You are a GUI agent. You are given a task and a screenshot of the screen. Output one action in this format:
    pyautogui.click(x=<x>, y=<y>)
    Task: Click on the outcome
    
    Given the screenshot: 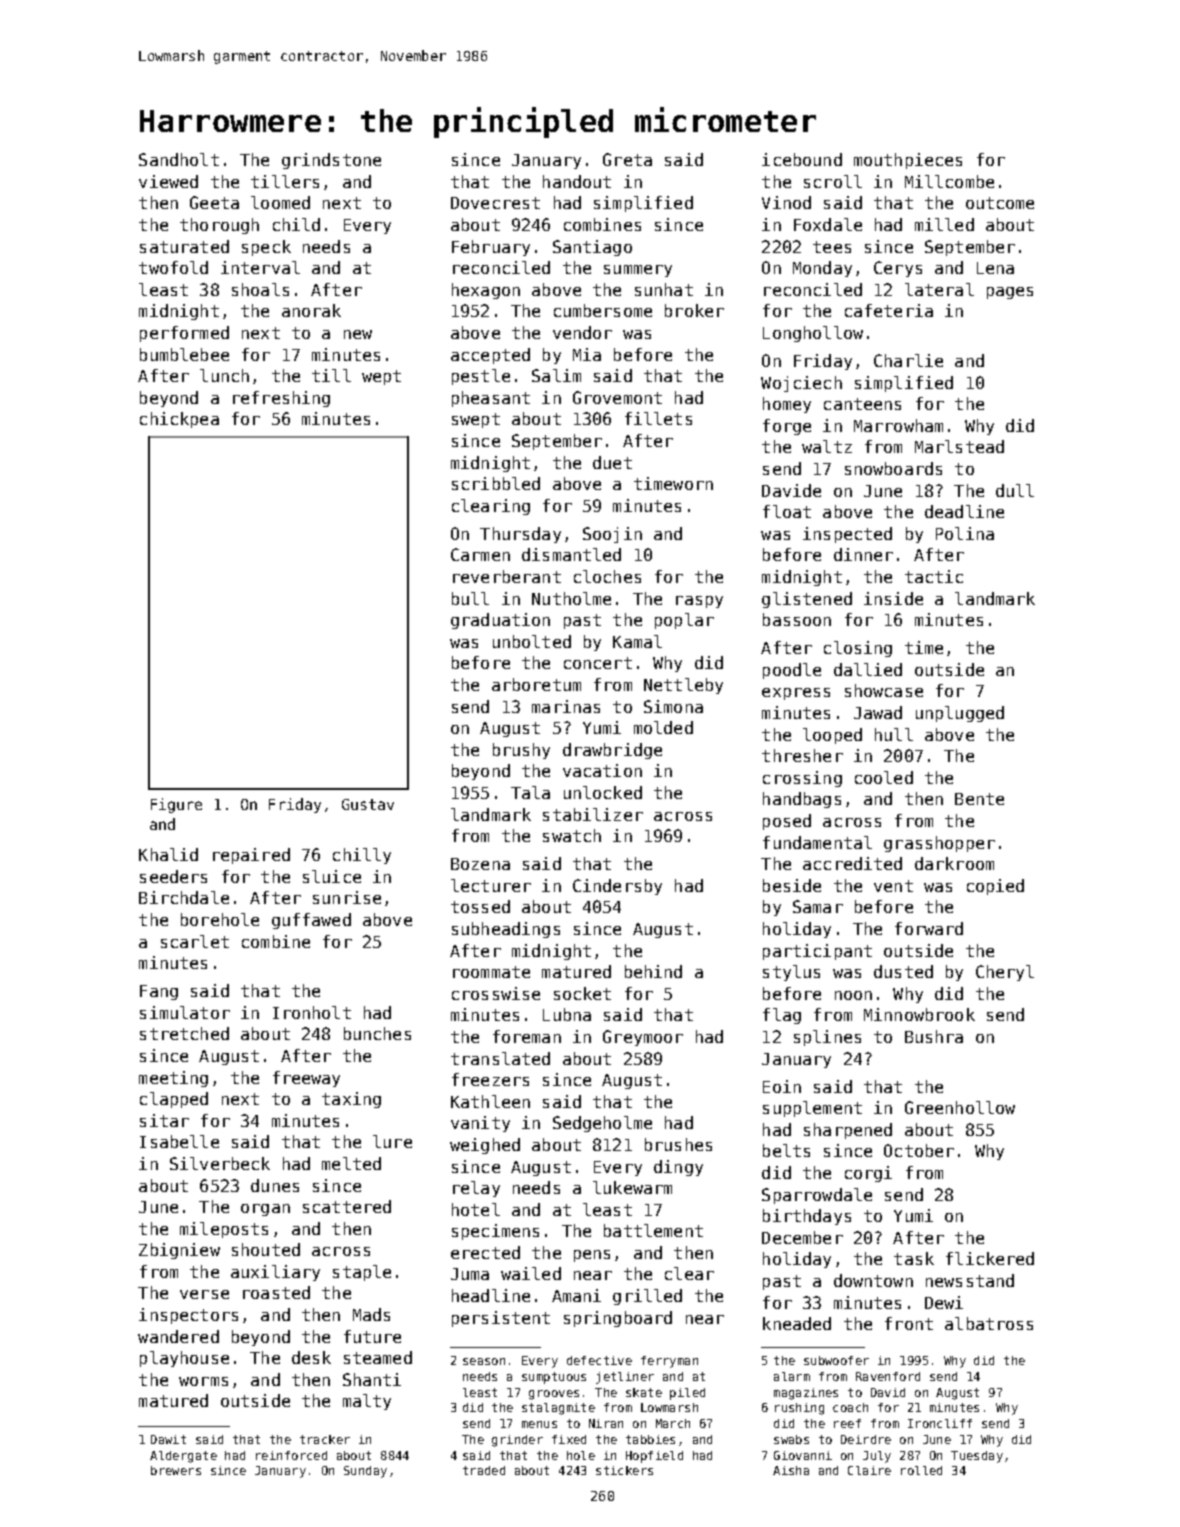 What is the action you would take?
    pyautogui.click(x=1000, y=203)
